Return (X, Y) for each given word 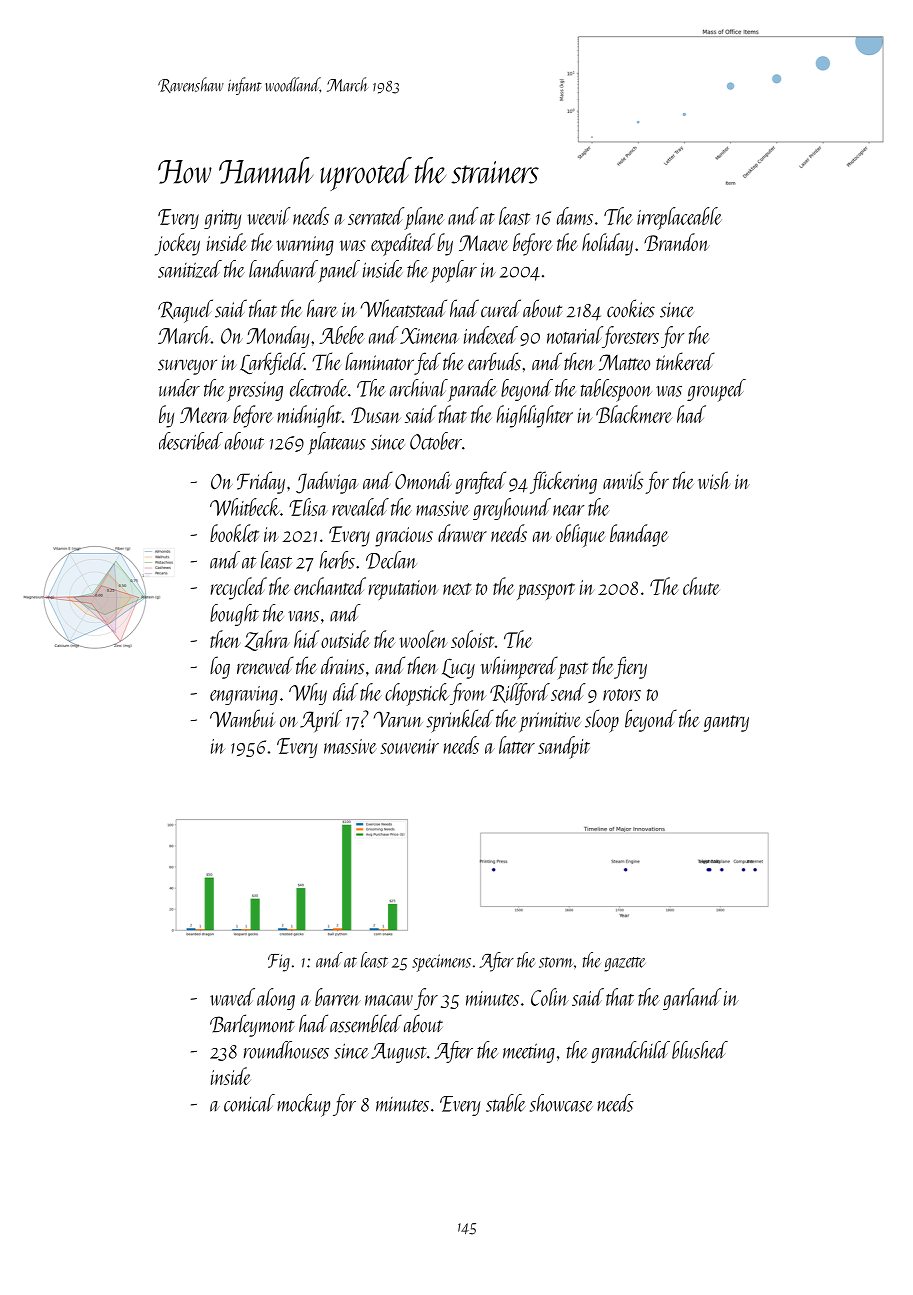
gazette (625, 964)
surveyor (187, 367)
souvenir (409, 746)
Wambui (242, 718)
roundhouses (286, 1050)
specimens (441, 963)
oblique (581, 535)
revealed (360, 507)
